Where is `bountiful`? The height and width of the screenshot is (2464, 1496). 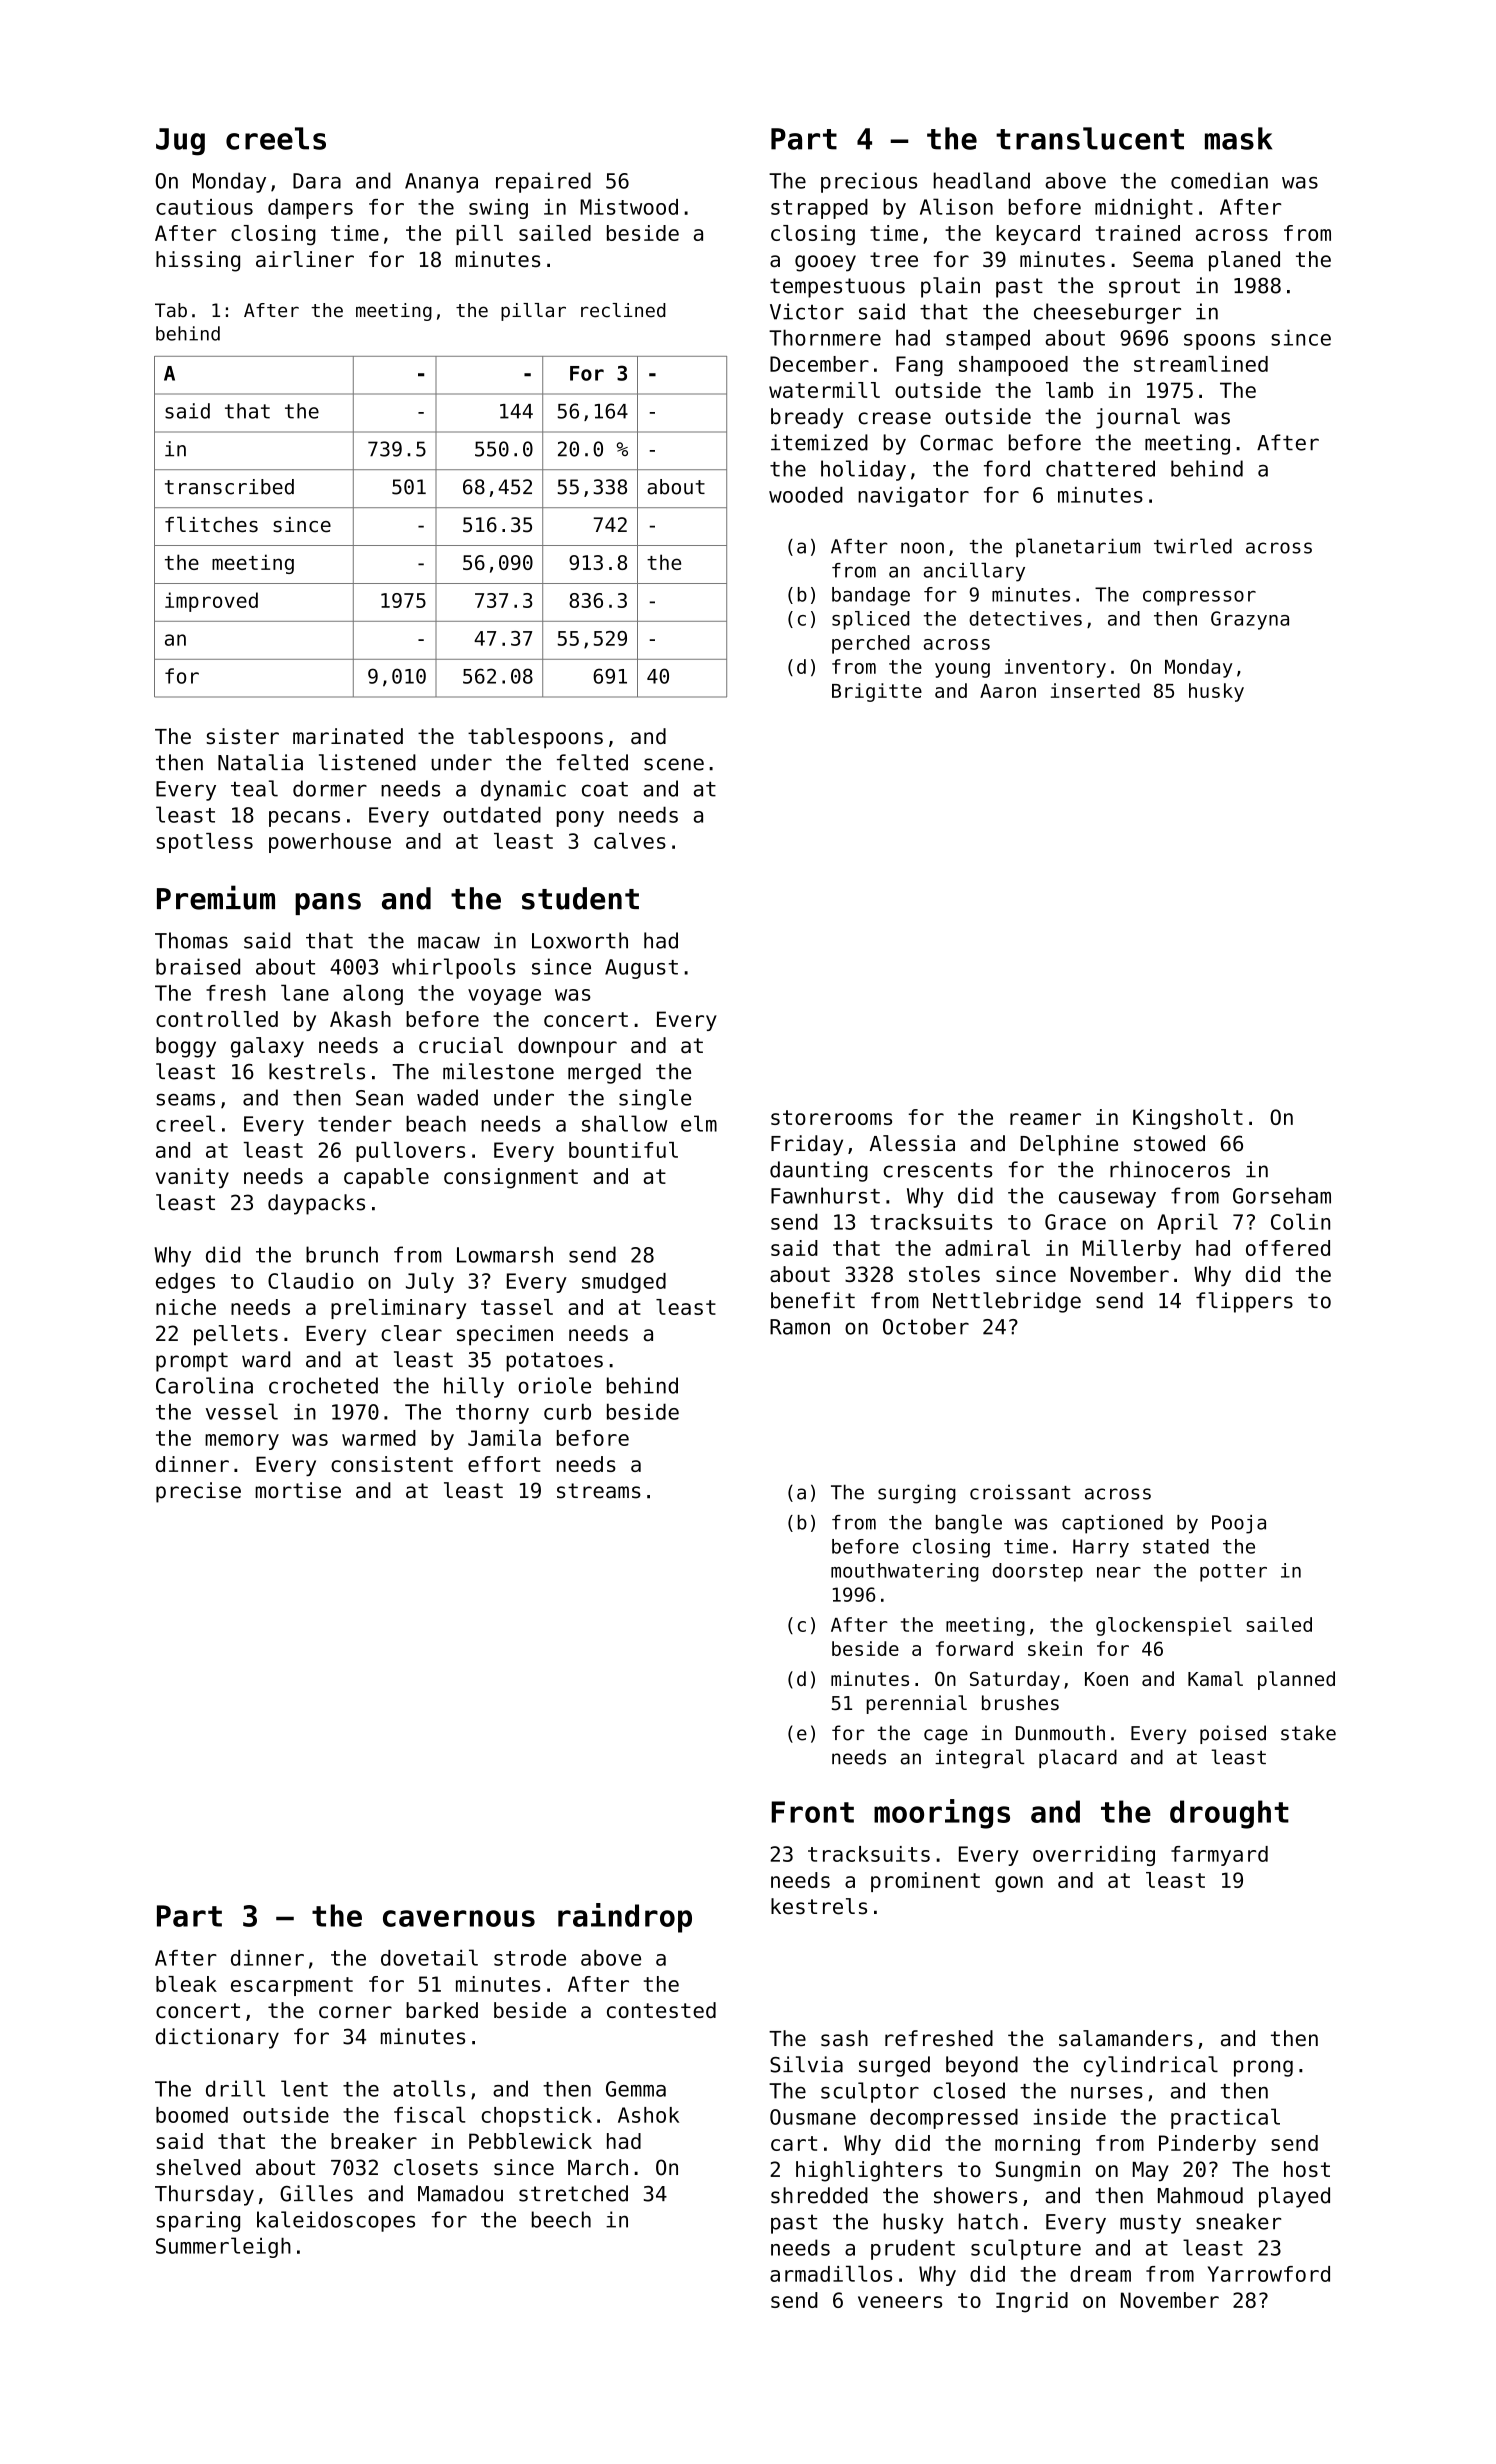
bountiful is located at coordinates (623, 1150).
